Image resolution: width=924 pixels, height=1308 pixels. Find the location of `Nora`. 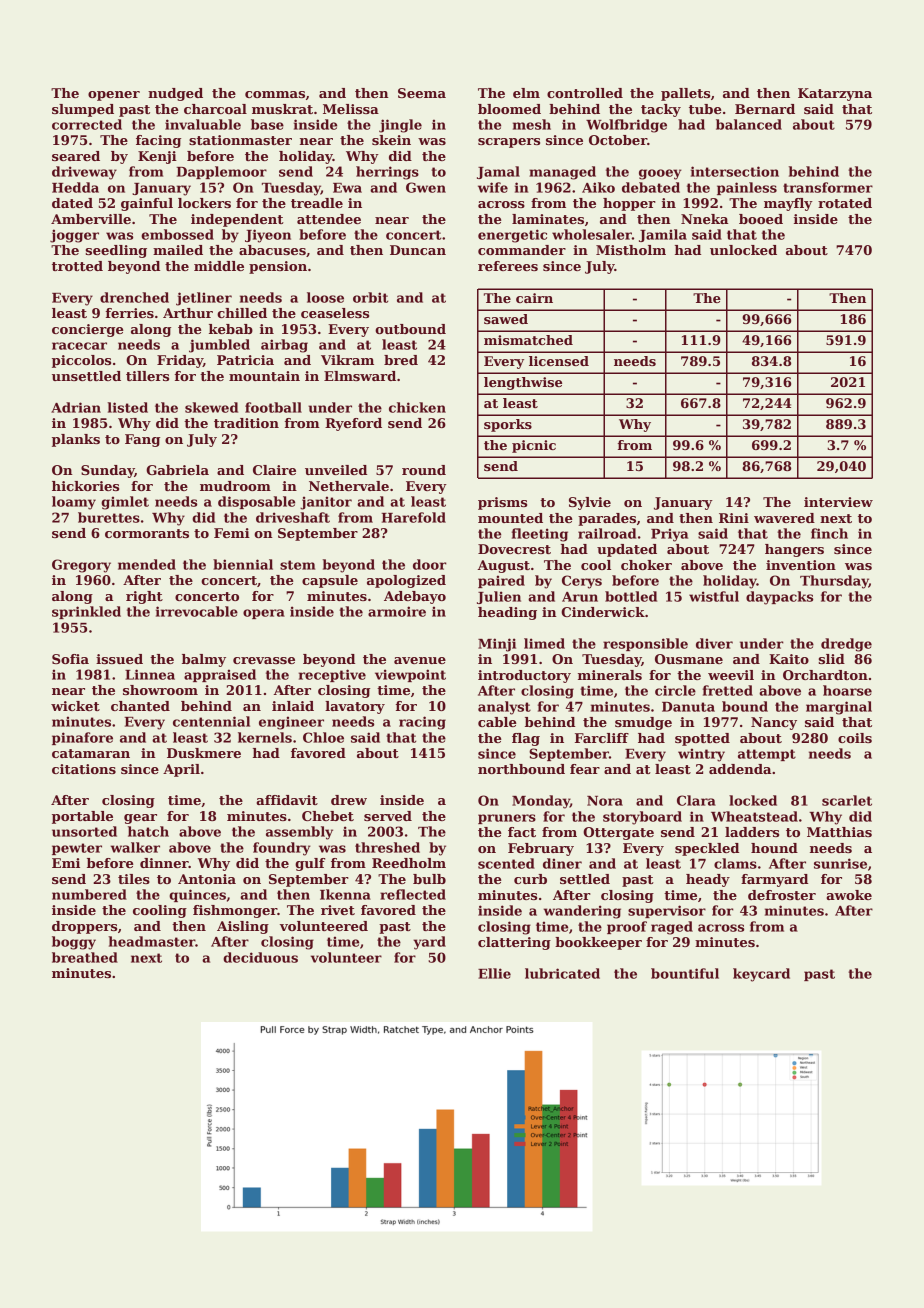

Nora is located at coordinates (605, 801).
